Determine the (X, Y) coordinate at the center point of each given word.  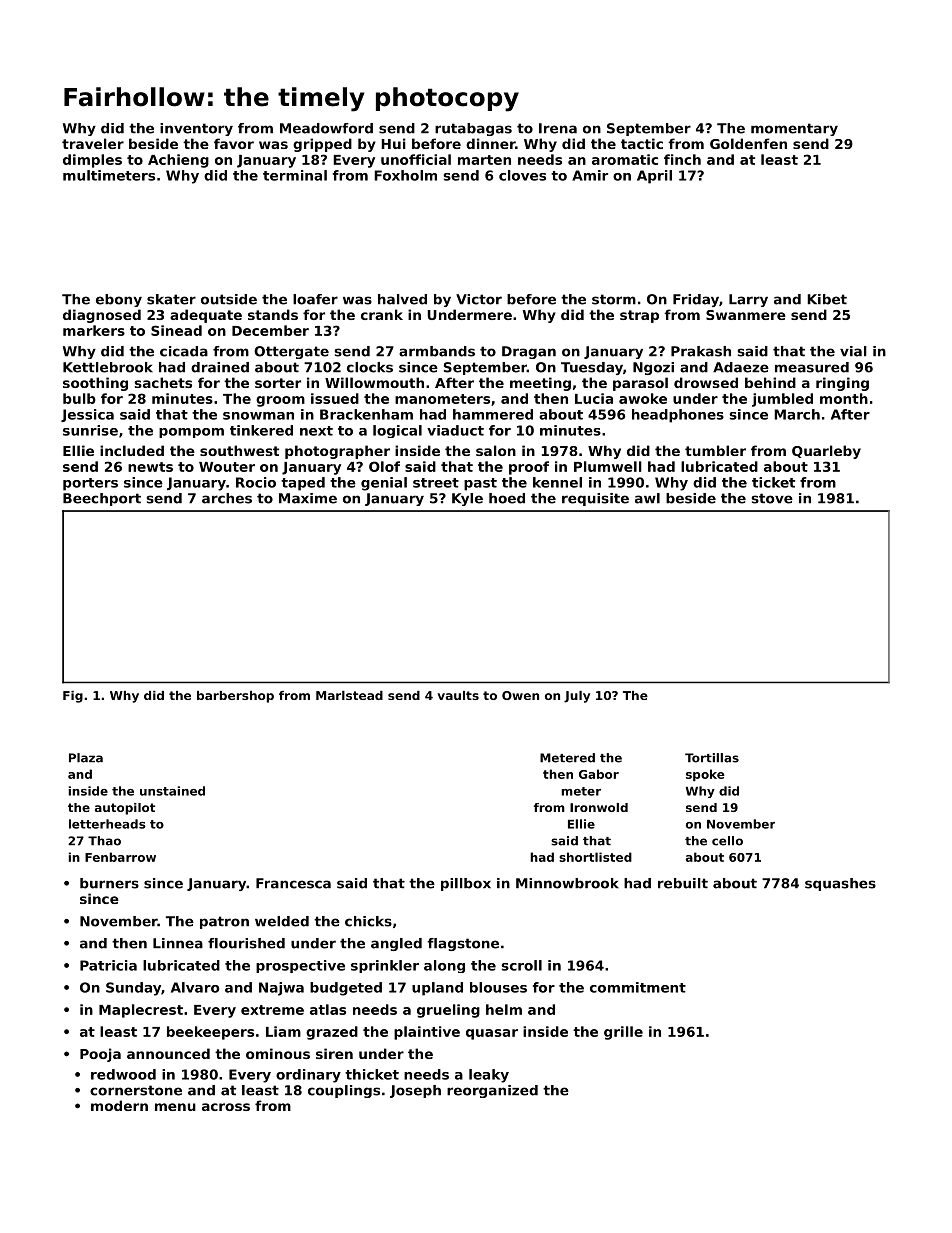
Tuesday (592, 368)
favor (234, 143)
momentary (794, 129)
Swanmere (746, 315)
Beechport (102, 499)
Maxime (308, 498)
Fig (73, 697)
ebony (119, 300)
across (226, 1107)
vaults (458, 695)
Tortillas (712, 758)
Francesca (293, 883)
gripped (322, 145)
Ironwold (599, 807)
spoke (705, 775)
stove (772, 498)
